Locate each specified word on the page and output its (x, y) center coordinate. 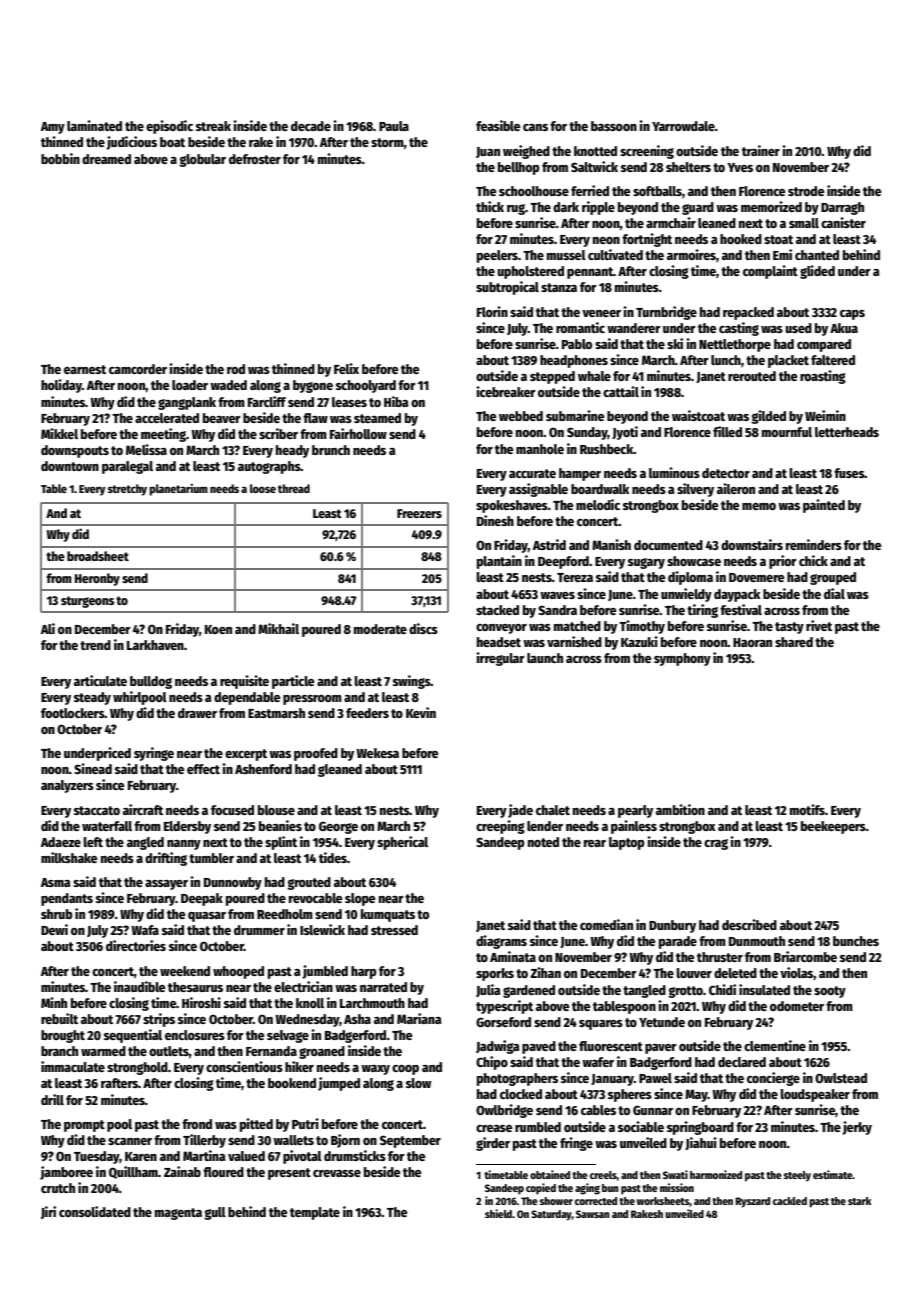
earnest (85, 369)
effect (203, 769)
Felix (346, 368)
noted (543, 842)
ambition (680, 809)
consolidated (95, 1211)
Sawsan (593, 1214)
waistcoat (698, 415)
